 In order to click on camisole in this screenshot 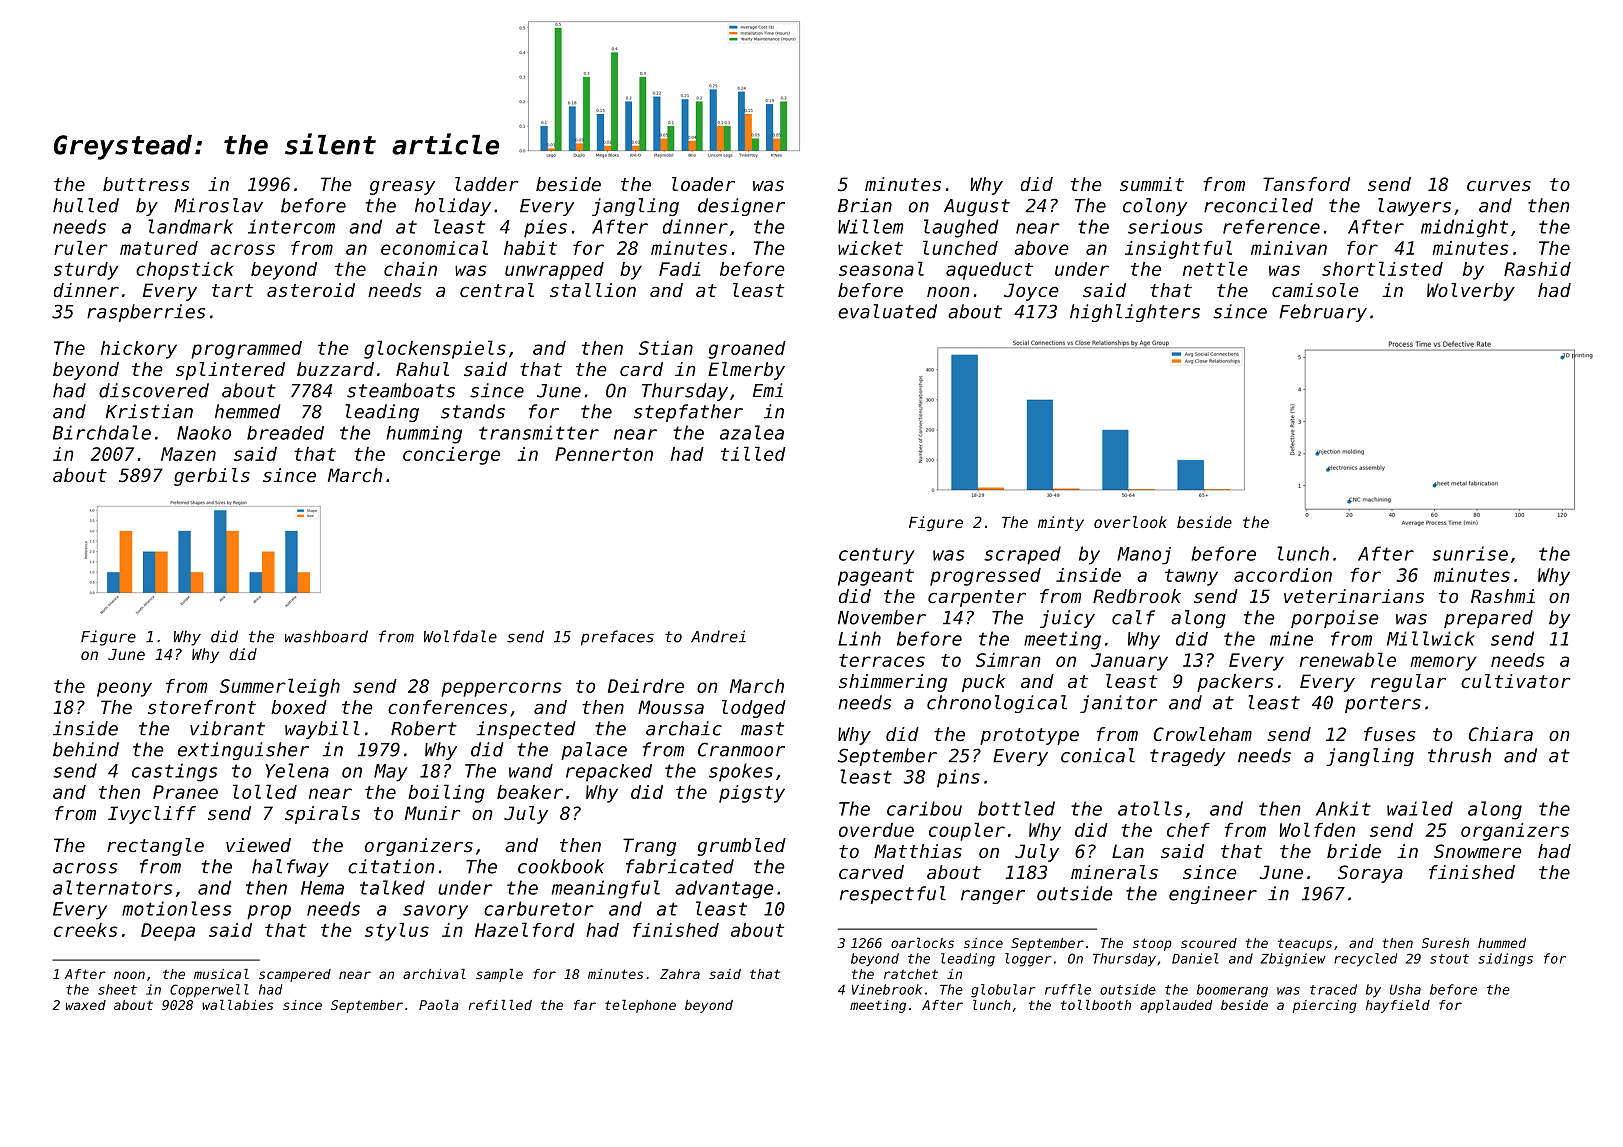, I will do `click(1315, 290)`.
